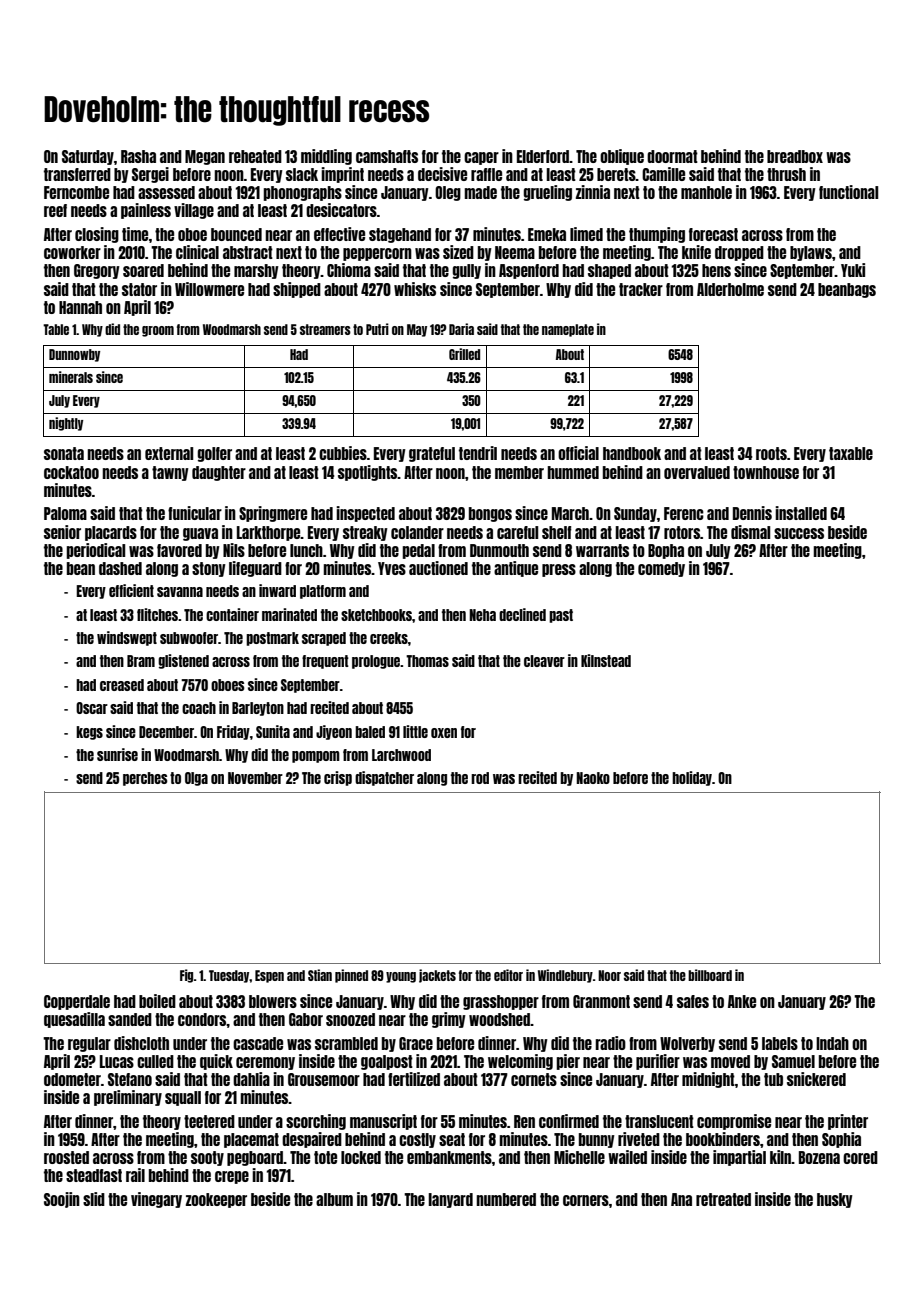 The width and height of the screenshot is (924, 1308). What do you see at coordinates (138, 156) in the screenshot?
I see `Rasha` at bounding box center [138, 156].
